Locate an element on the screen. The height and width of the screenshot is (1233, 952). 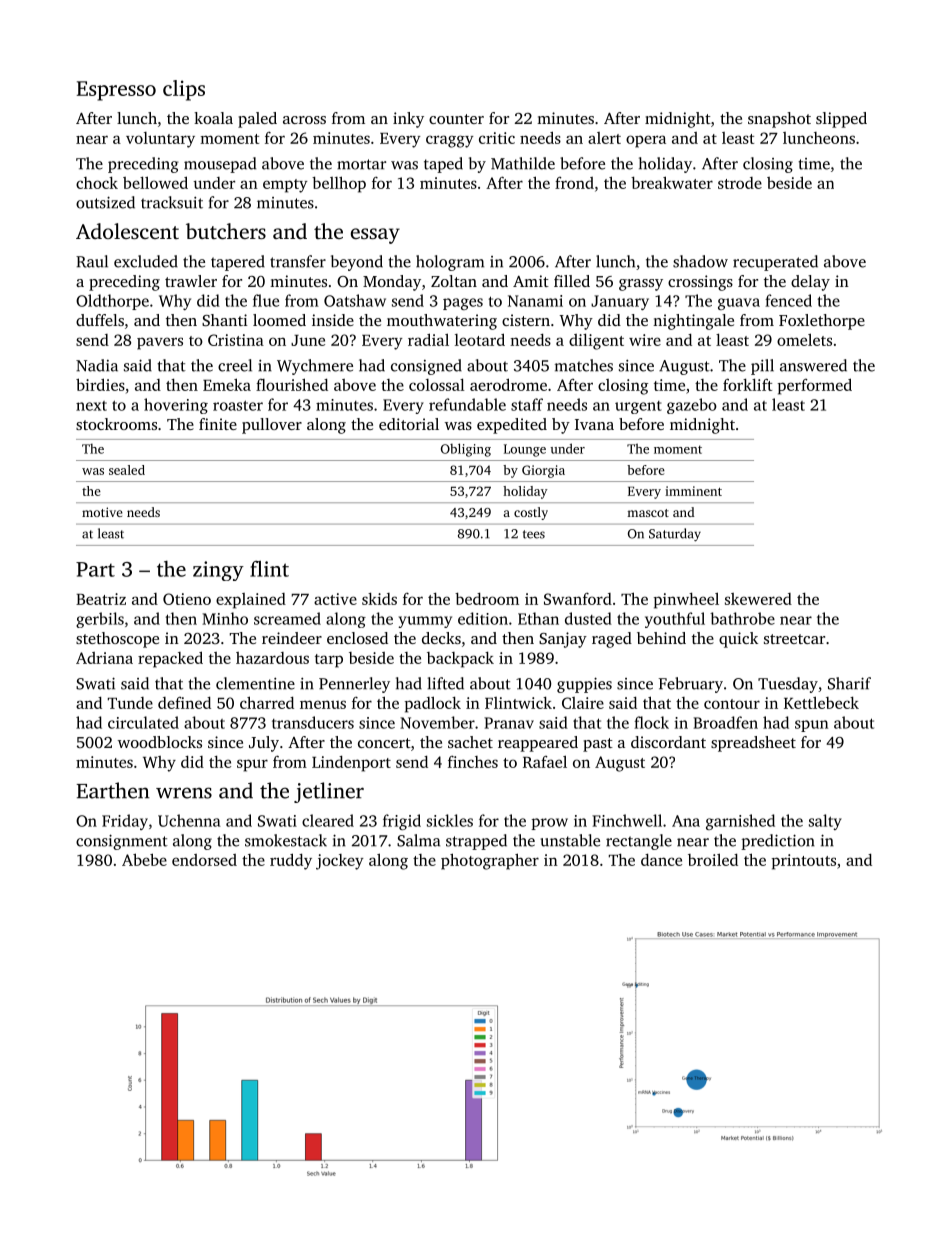
zingy is located at coordinates (218, 571).
